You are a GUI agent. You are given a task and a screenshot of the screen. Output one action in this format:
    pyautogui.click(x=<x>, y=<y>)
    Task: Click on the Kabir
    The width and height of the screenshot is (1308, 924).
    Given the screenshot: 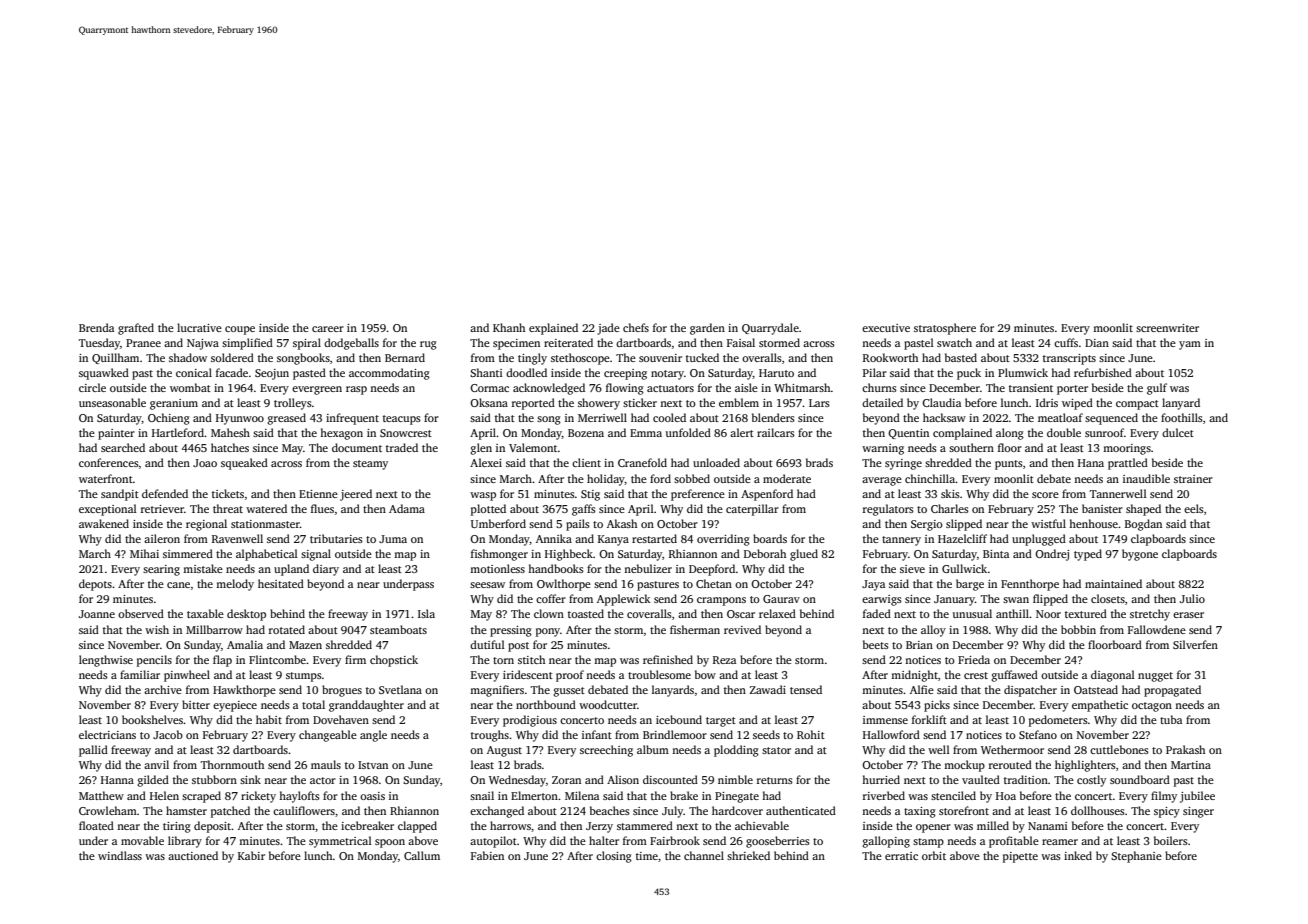 What is the action you would take?
    pyautogui.click(x=251, y=855)
